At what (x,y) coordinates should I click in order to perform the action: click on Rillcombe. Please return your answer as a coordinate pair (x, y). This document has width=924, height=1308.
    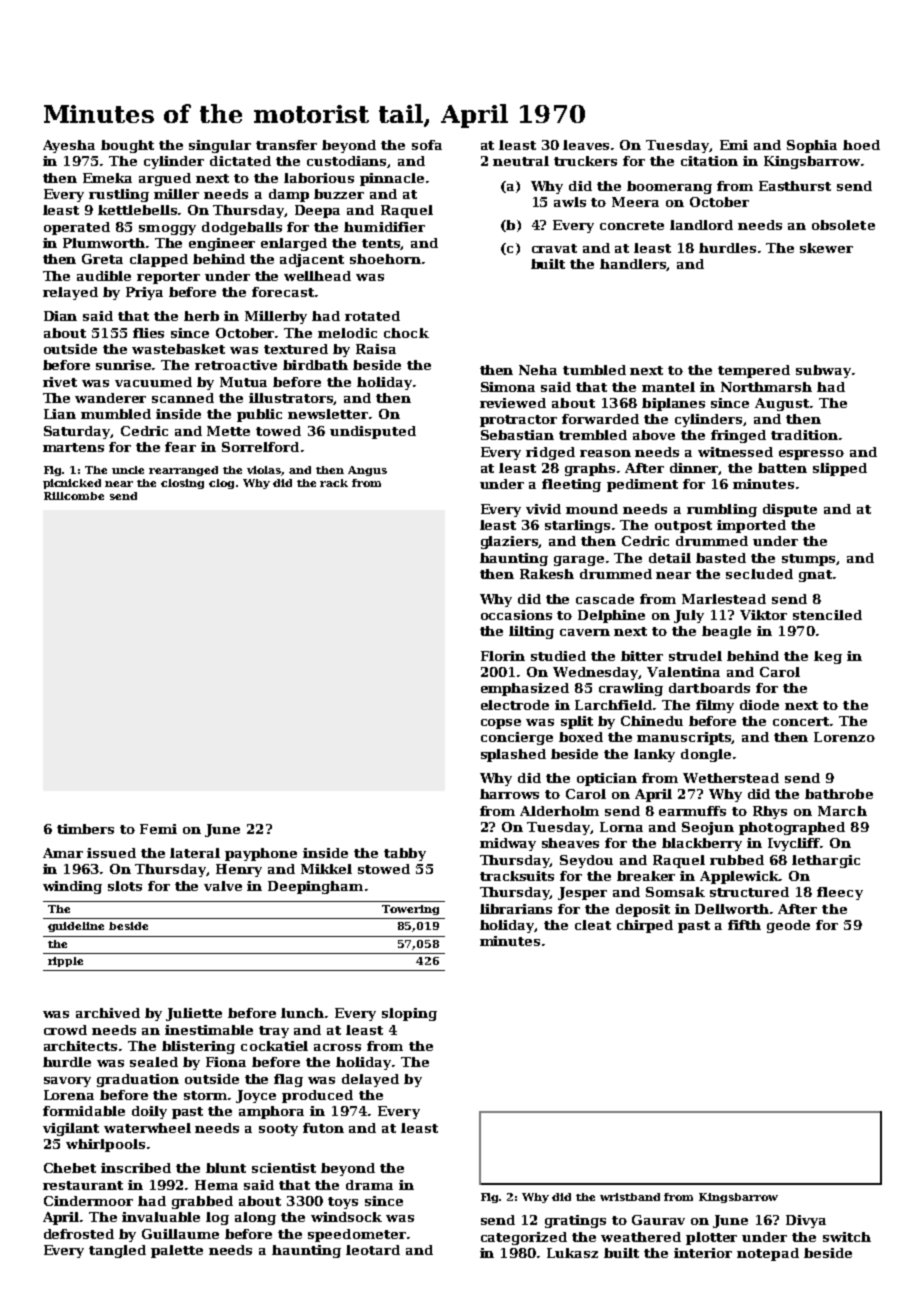
    Looking at the image, I should click on (74, 496).
